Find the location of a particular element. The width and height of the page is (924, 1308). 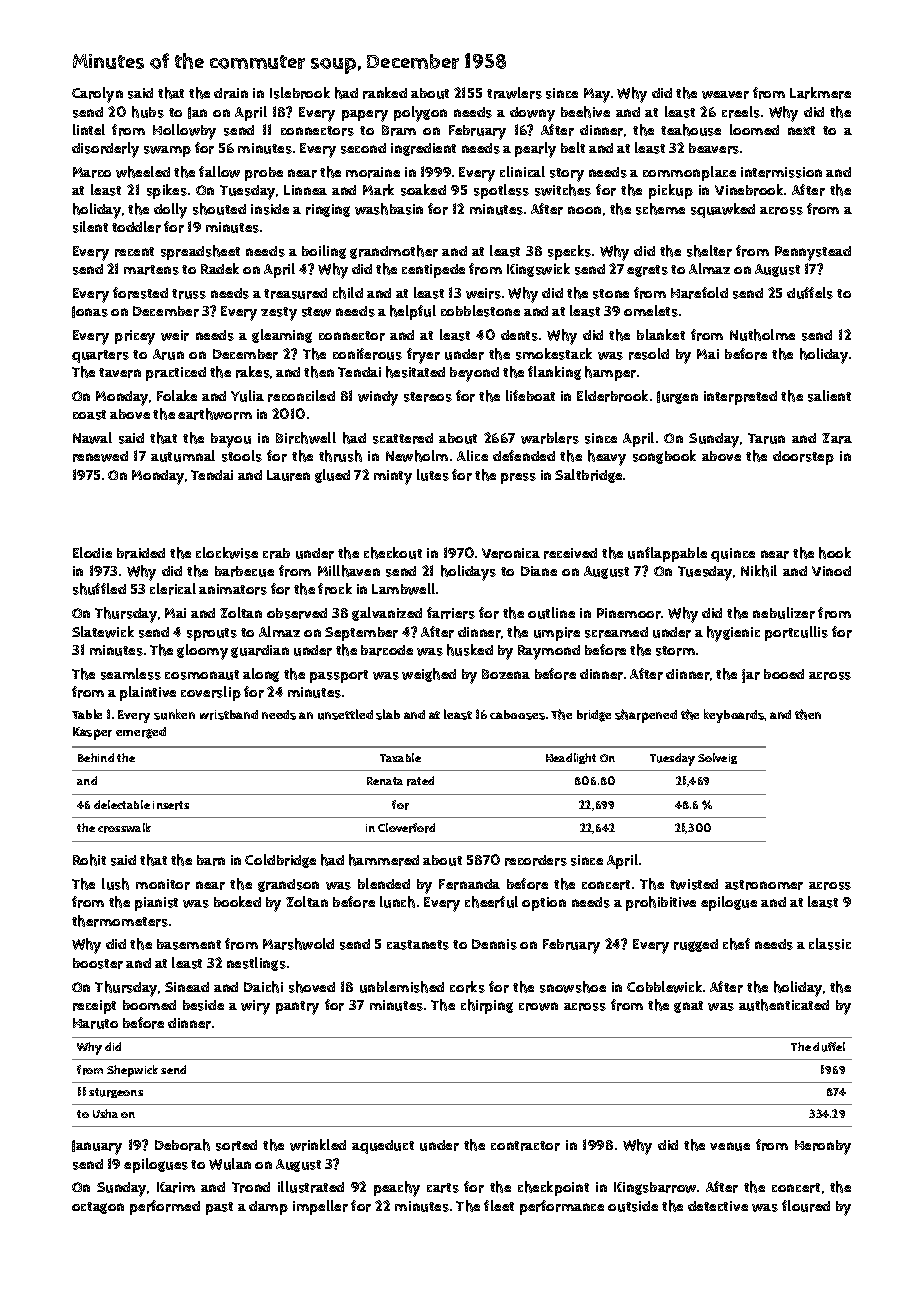

Millhaven is located at coordinates (349, 571).
